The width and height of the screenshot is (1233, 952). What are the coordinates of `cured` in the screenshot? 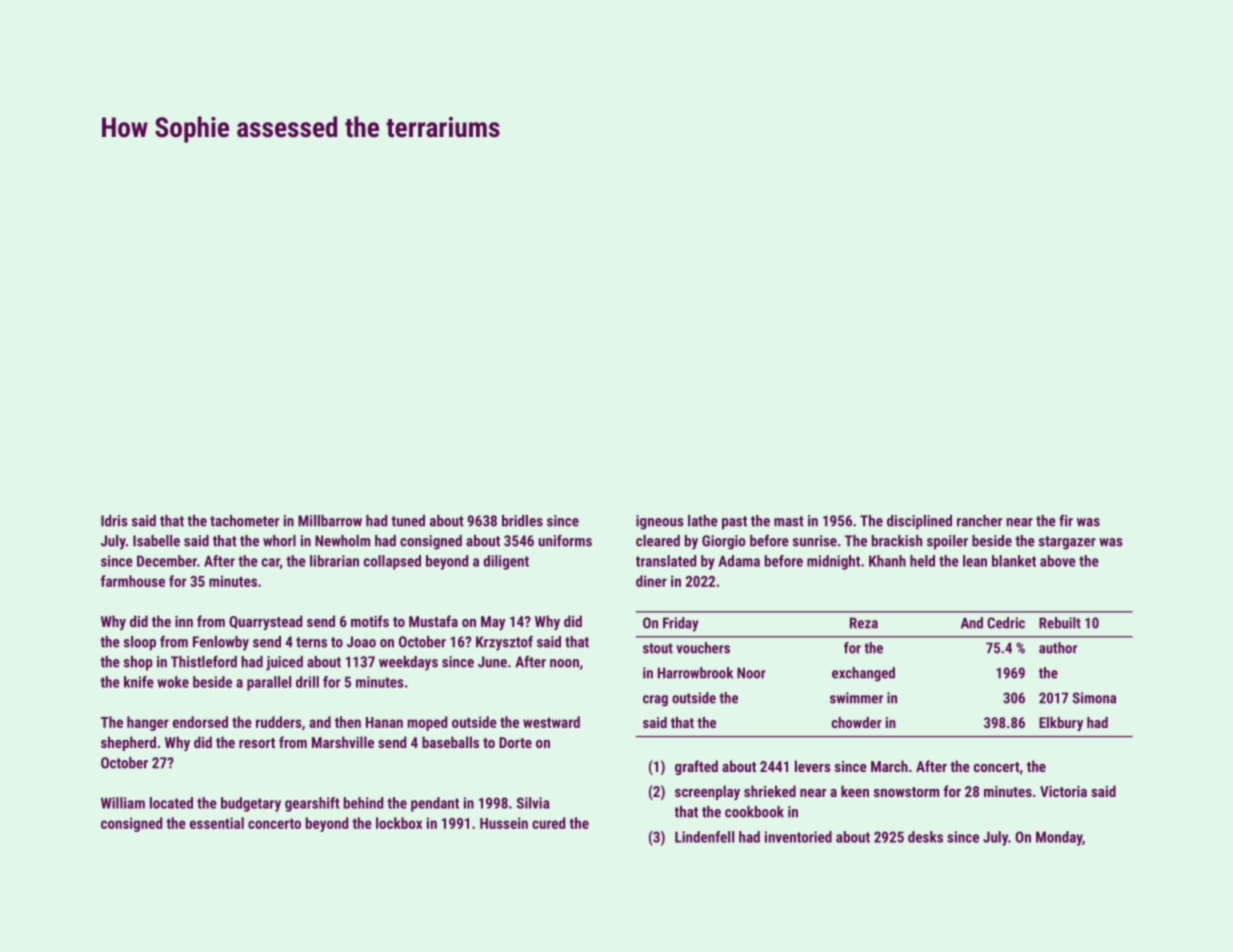 It's located at (548, 823).
